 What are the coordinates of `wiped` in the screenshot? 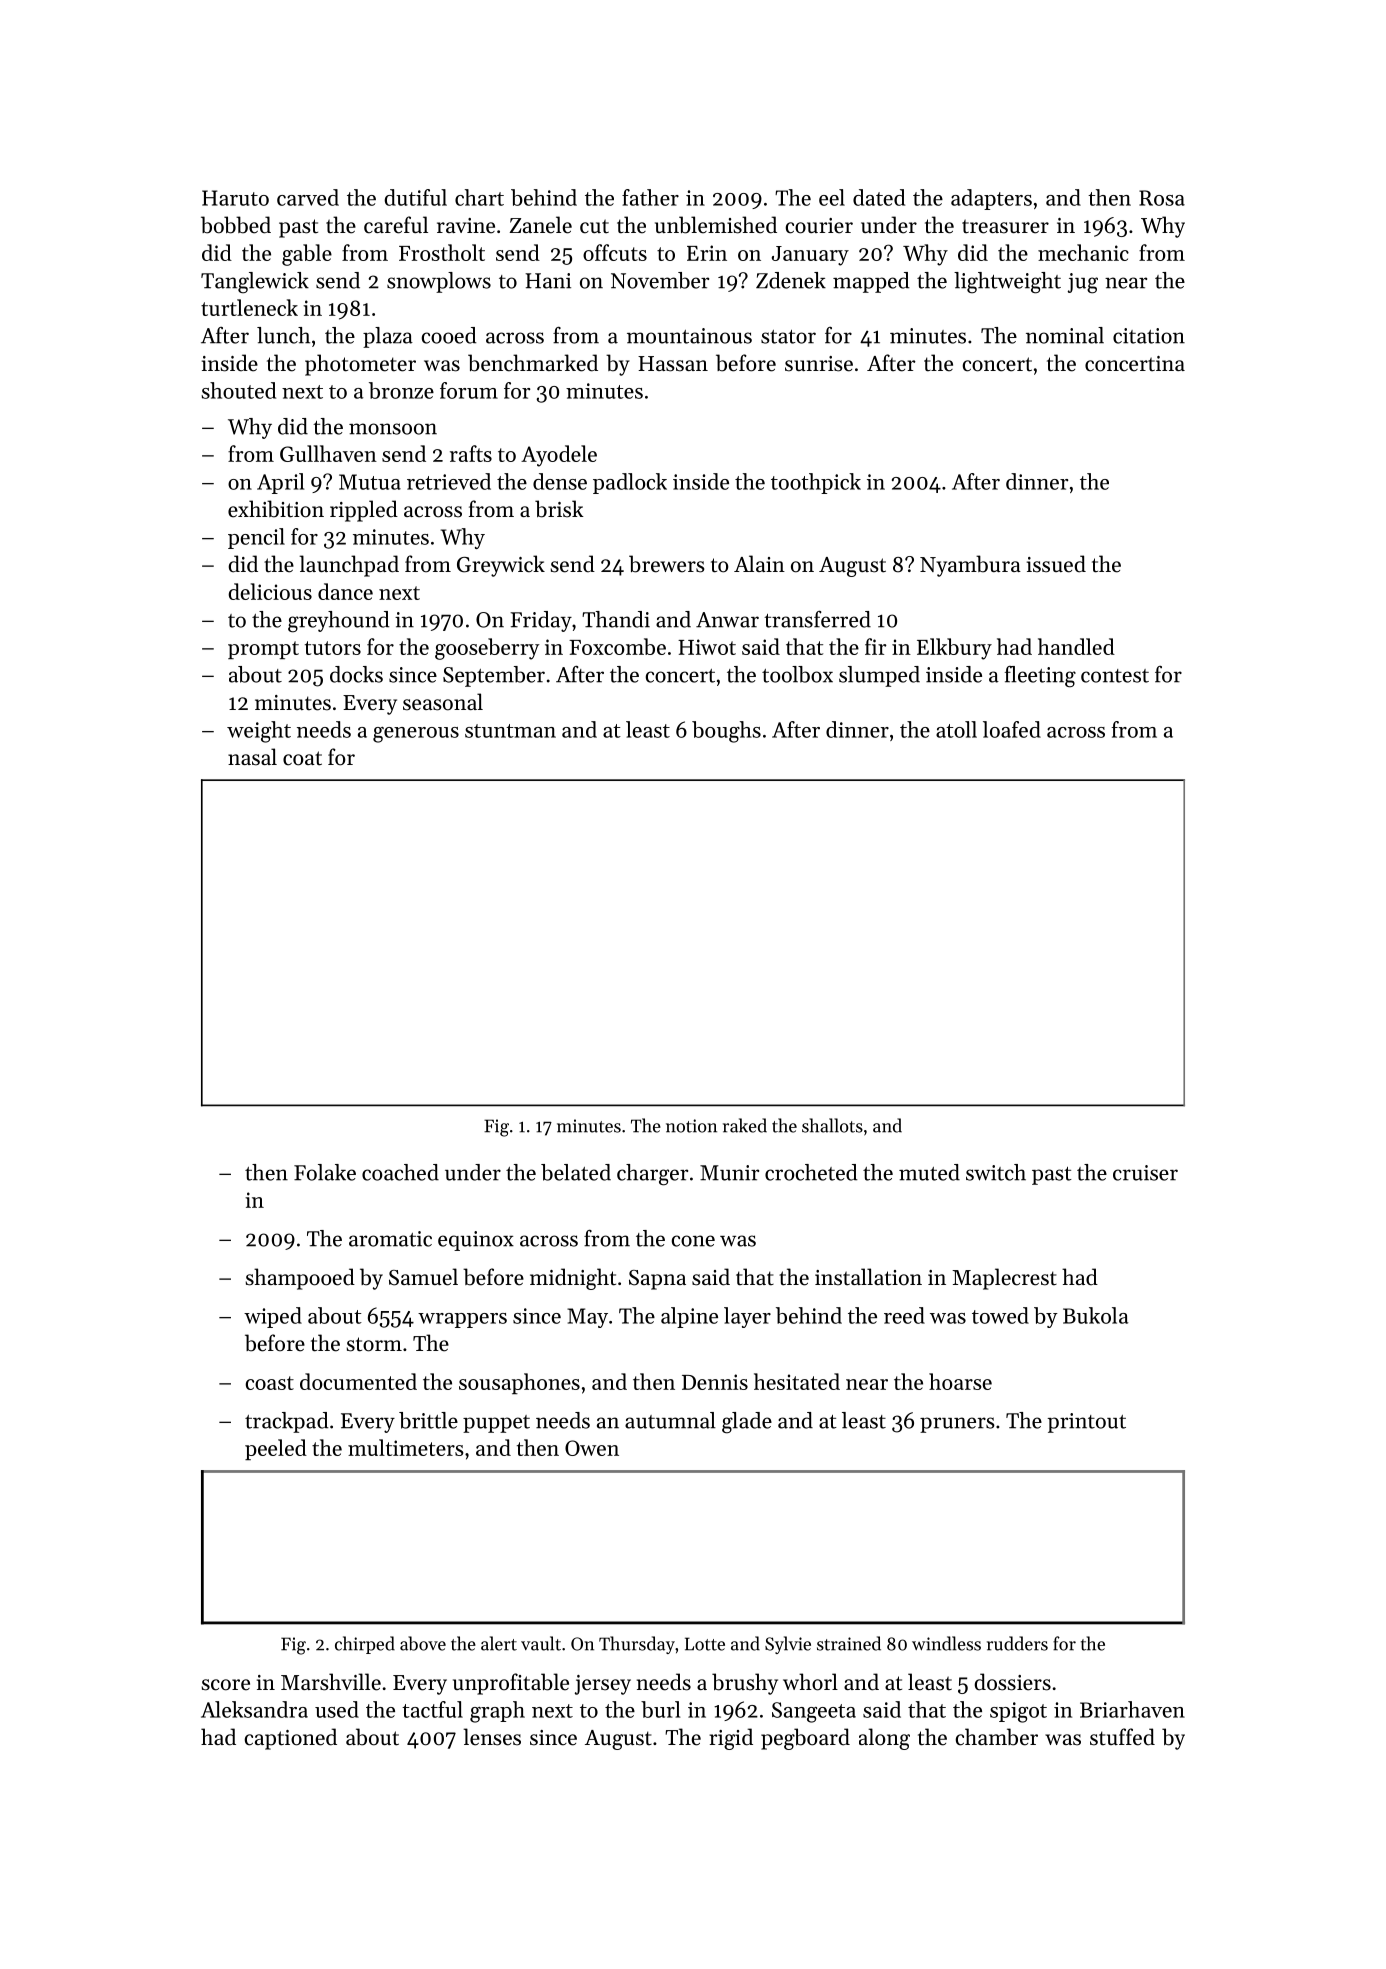 It's located at (273, 1317).
